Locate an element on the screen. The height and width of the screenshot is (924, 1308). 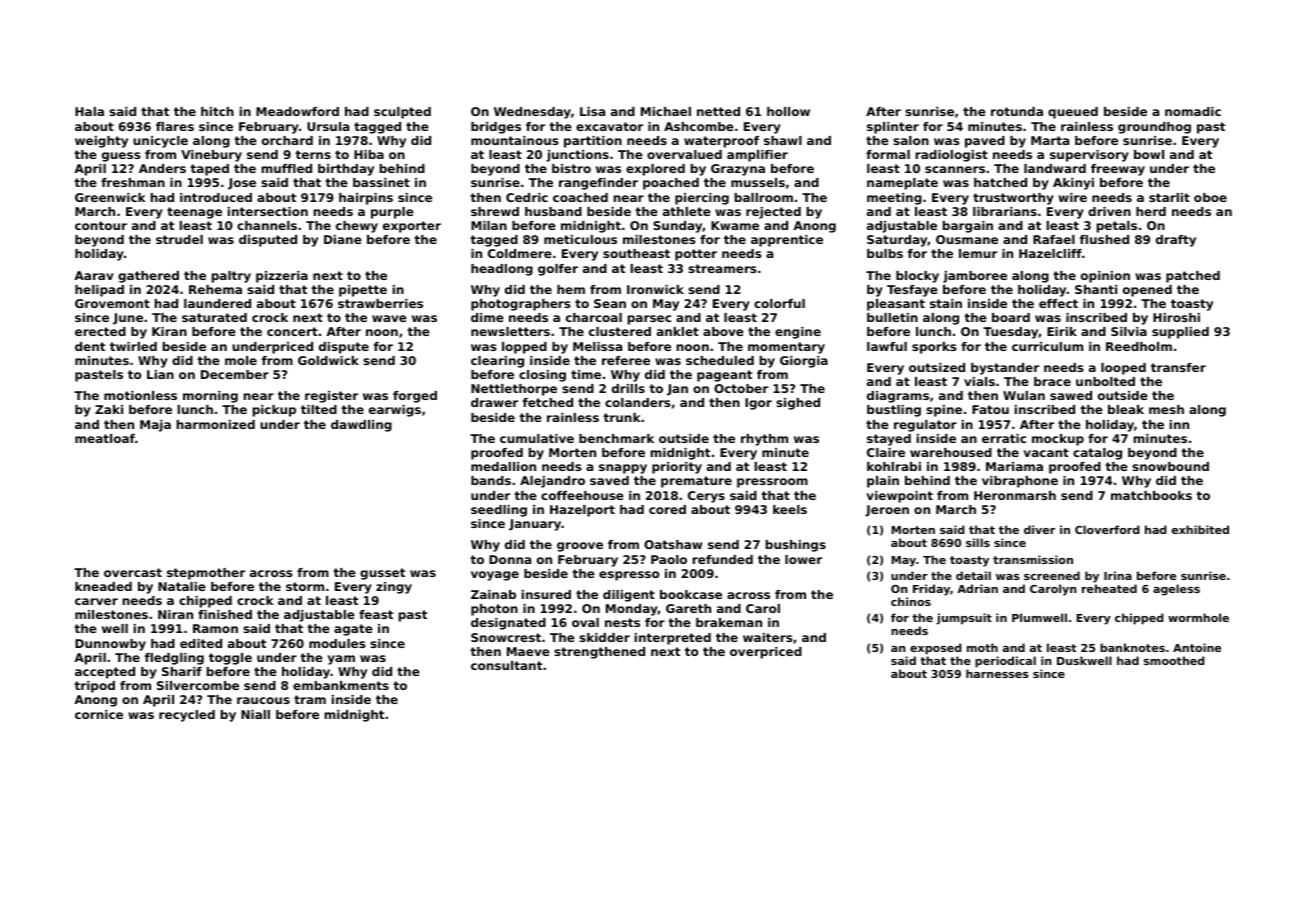
cornice is located at coordinates (99, 714).
